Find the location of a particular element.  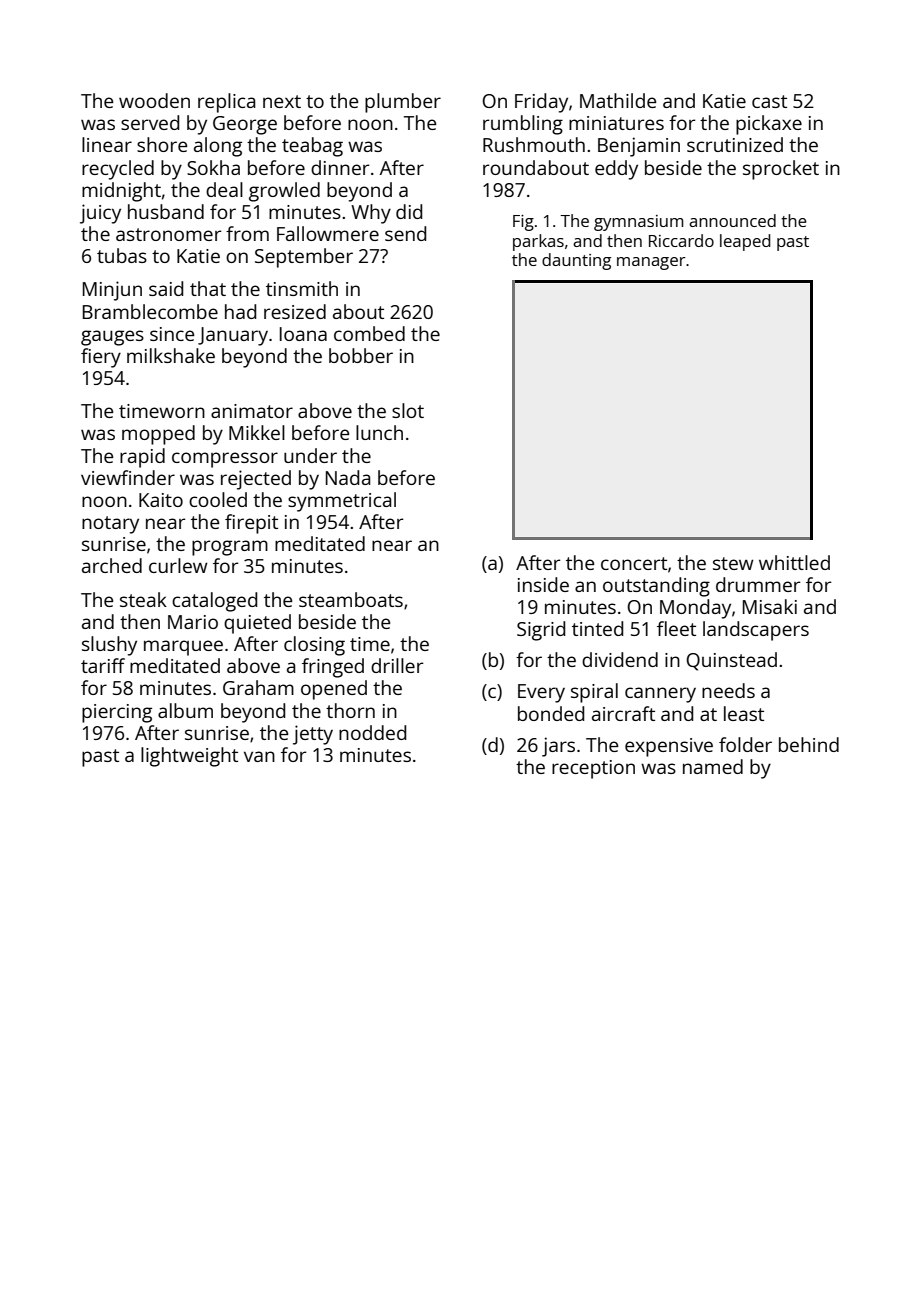

Friday is located at coordinates (541, 103).
